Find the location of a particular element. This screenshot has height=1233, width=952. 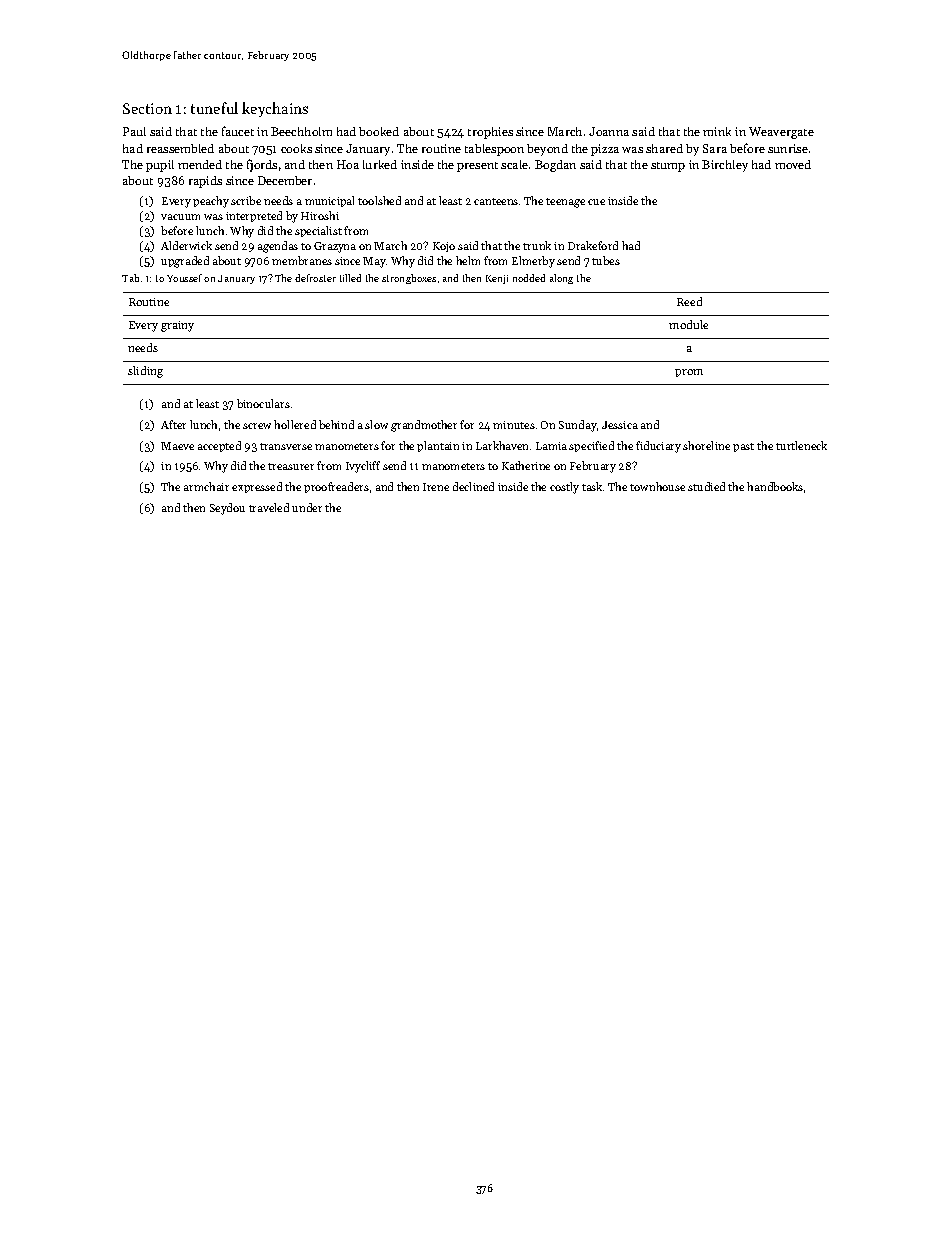

Joanna is located at coordinates (609, 131).
